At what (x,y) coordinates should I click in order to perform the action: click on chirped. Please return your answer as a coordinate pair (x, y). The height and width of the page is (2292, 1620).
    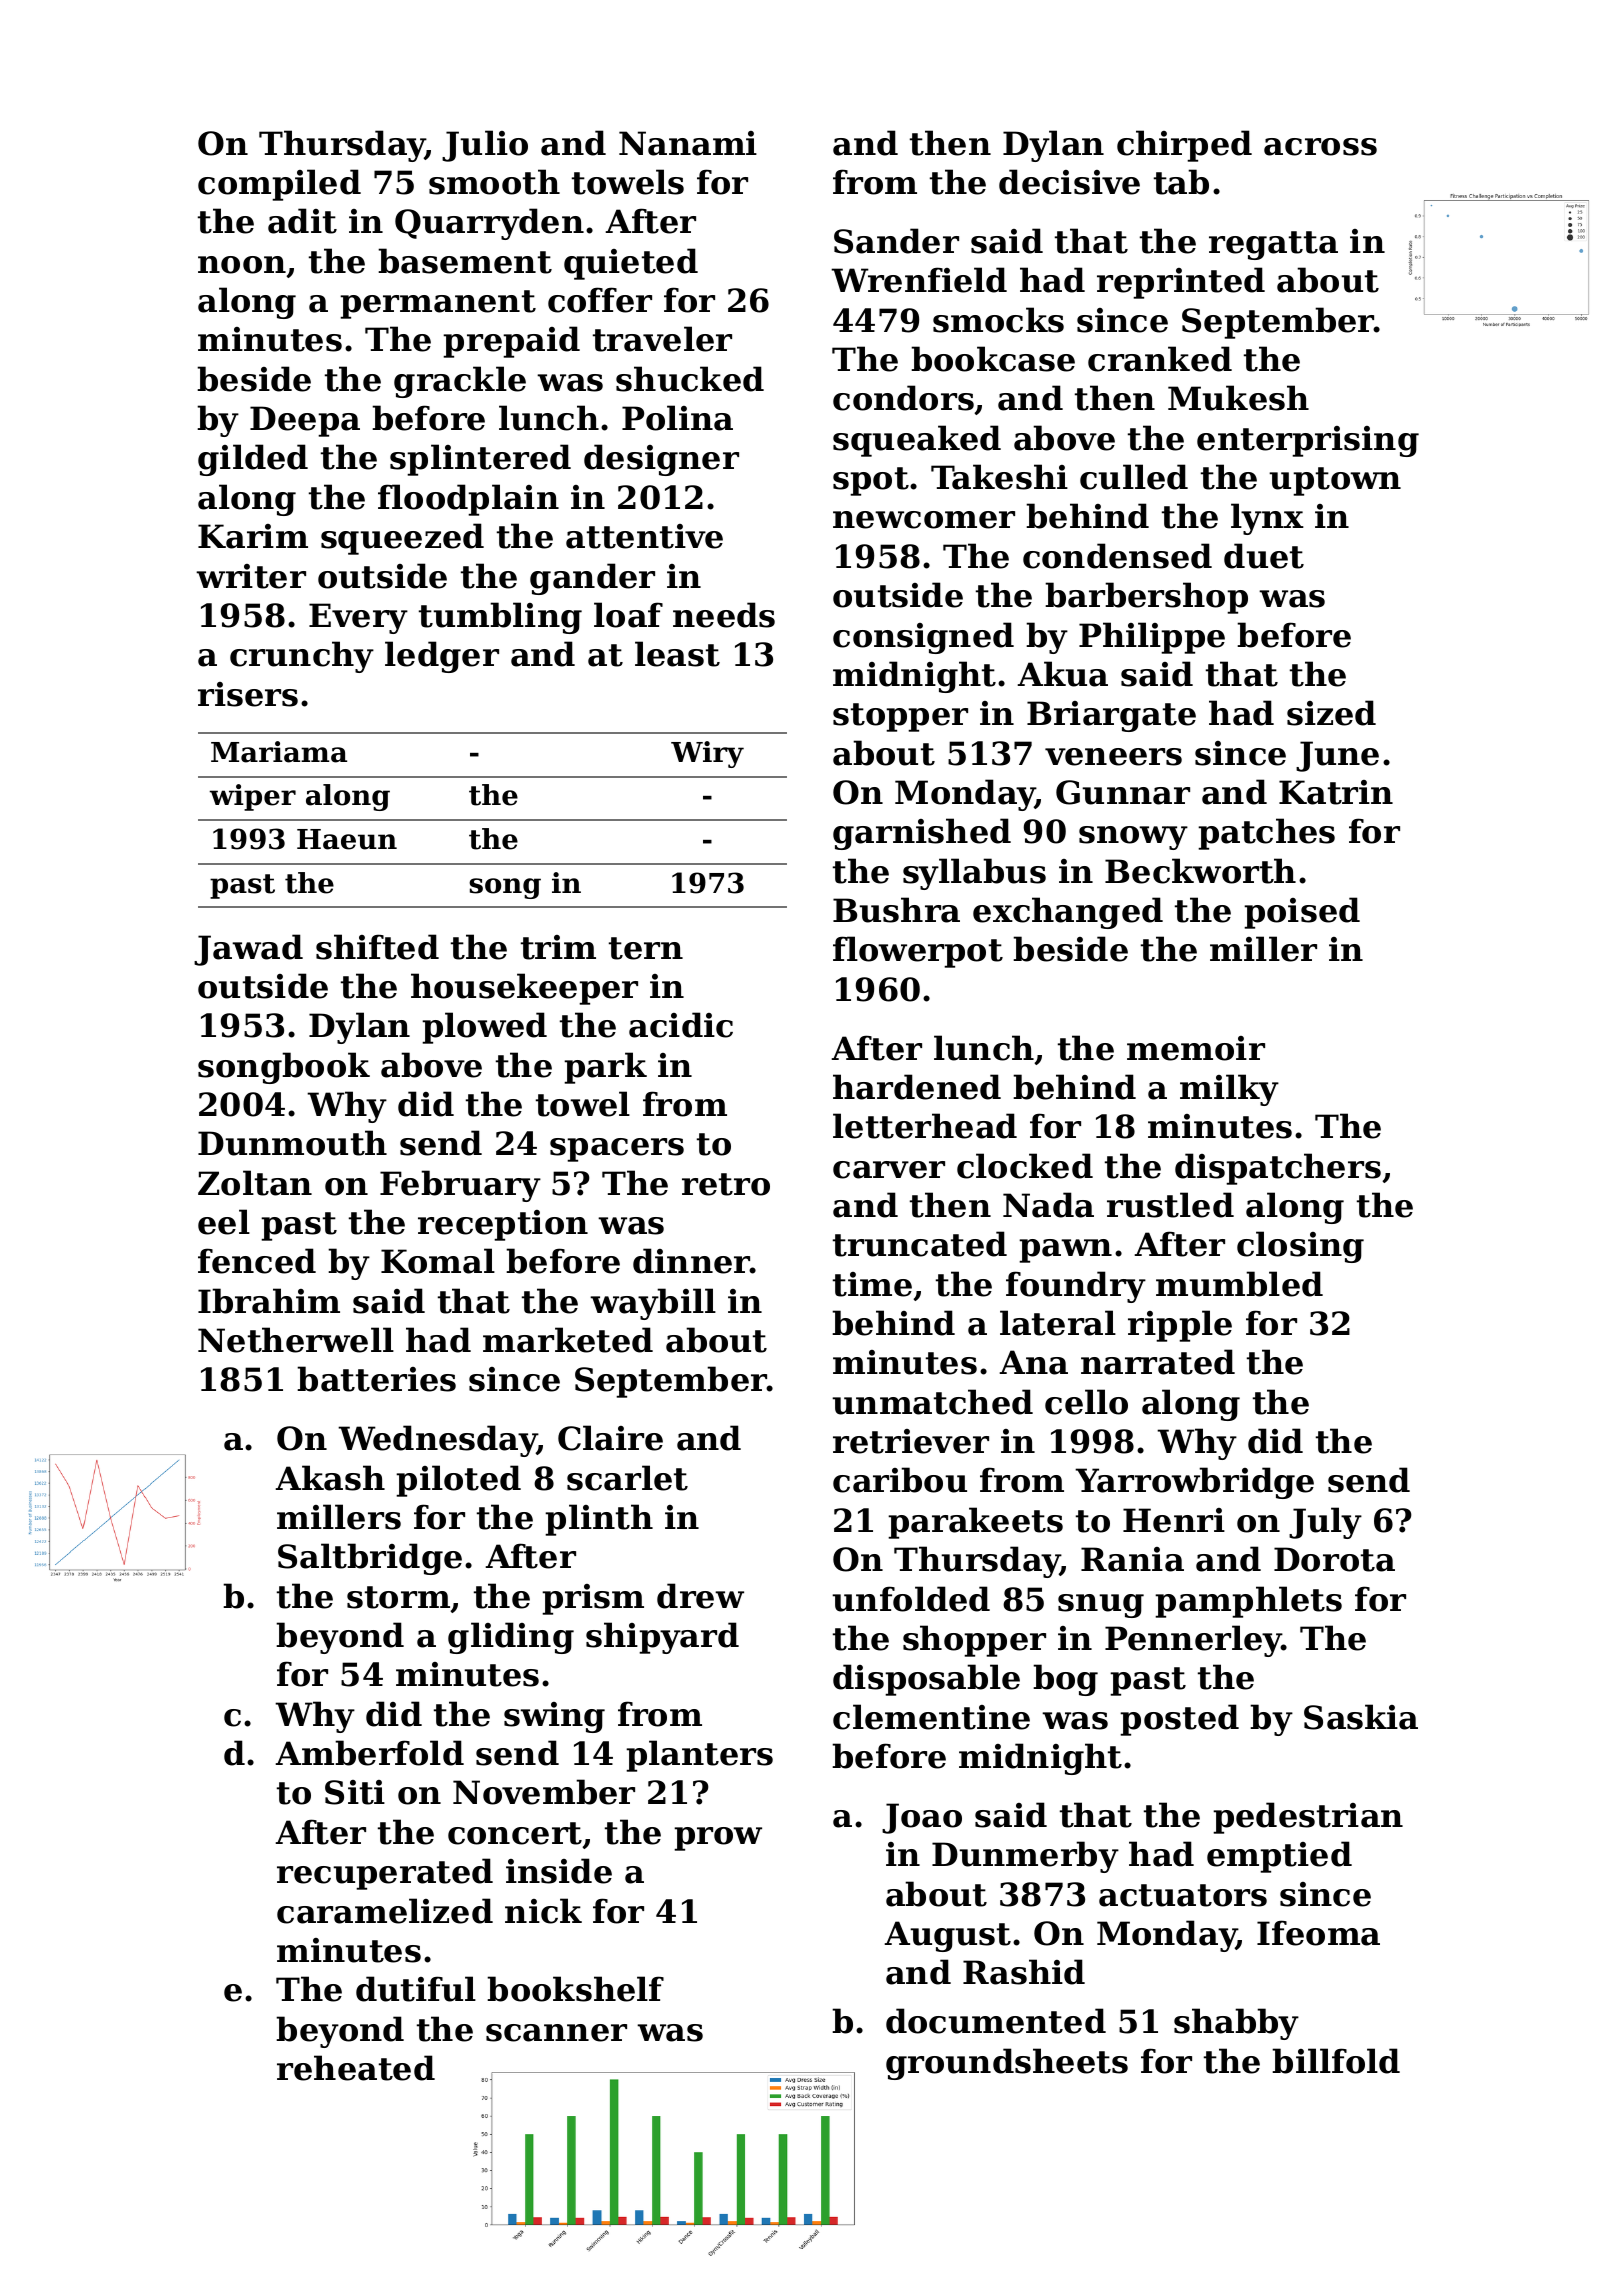
    Looking at the image, I should click on (1184, 146).
